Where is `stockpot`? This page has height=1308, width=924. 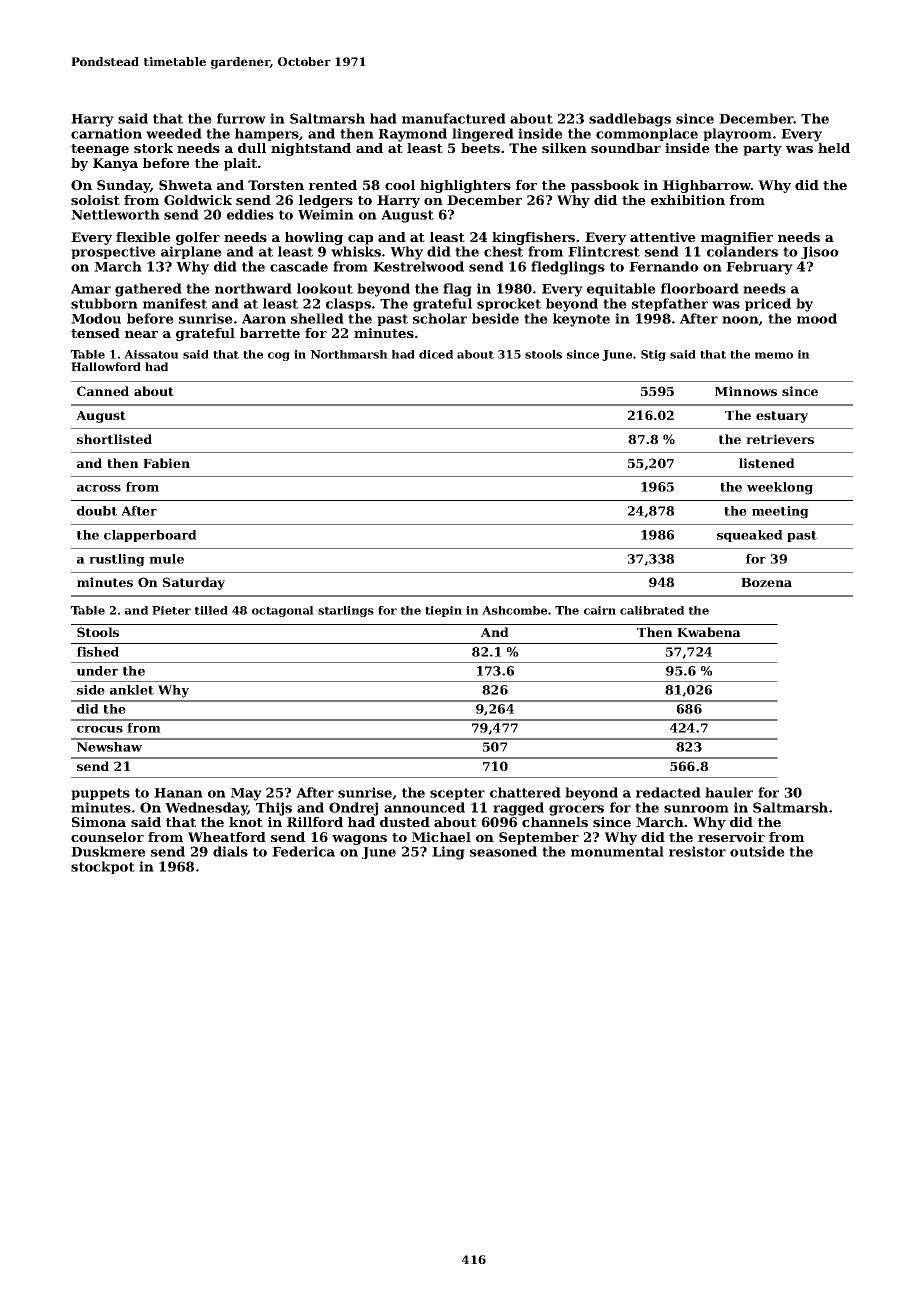
stockpot is located at coordinates (103, 867).
